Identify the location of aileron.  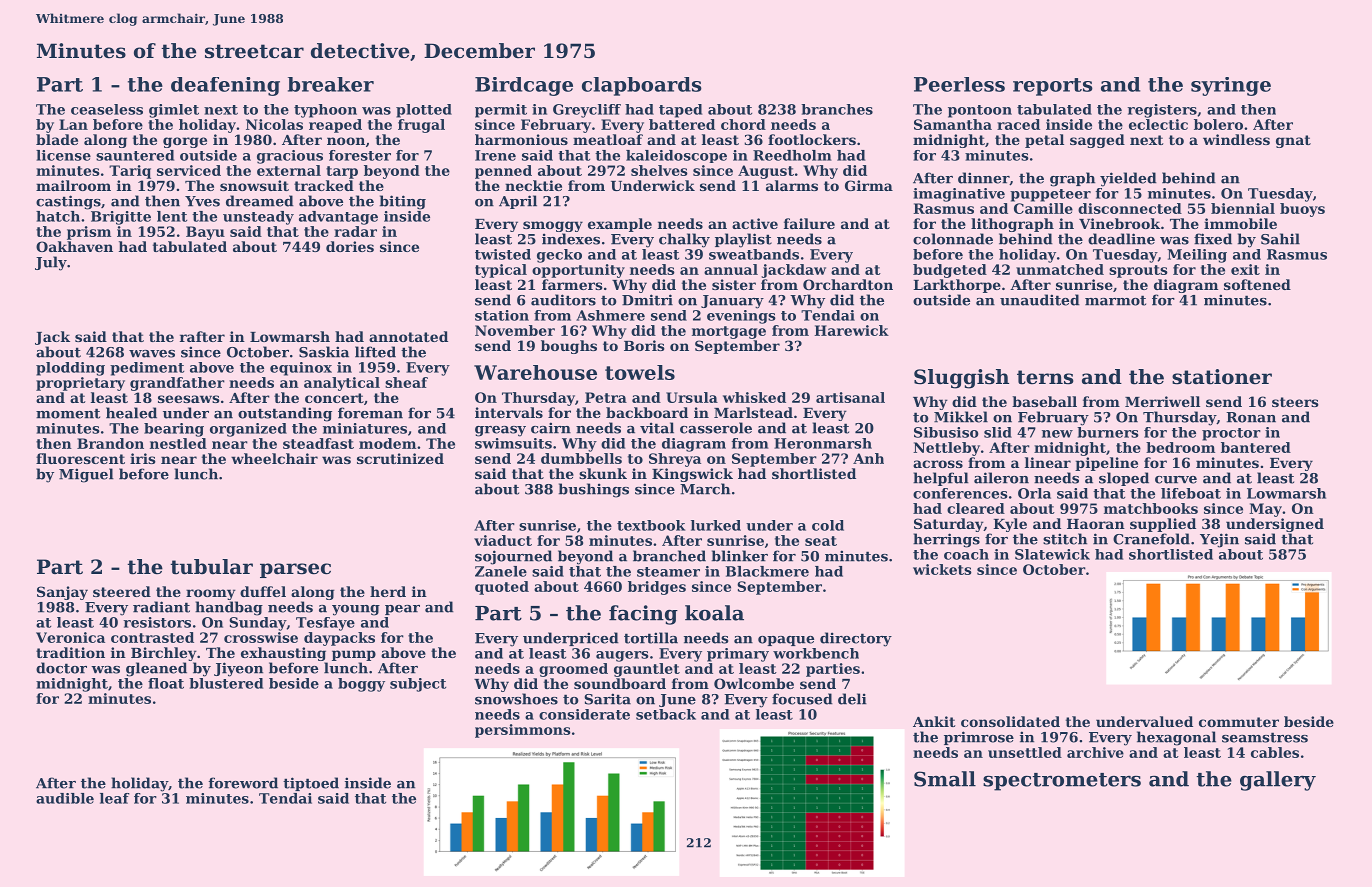
(1001, 478).
